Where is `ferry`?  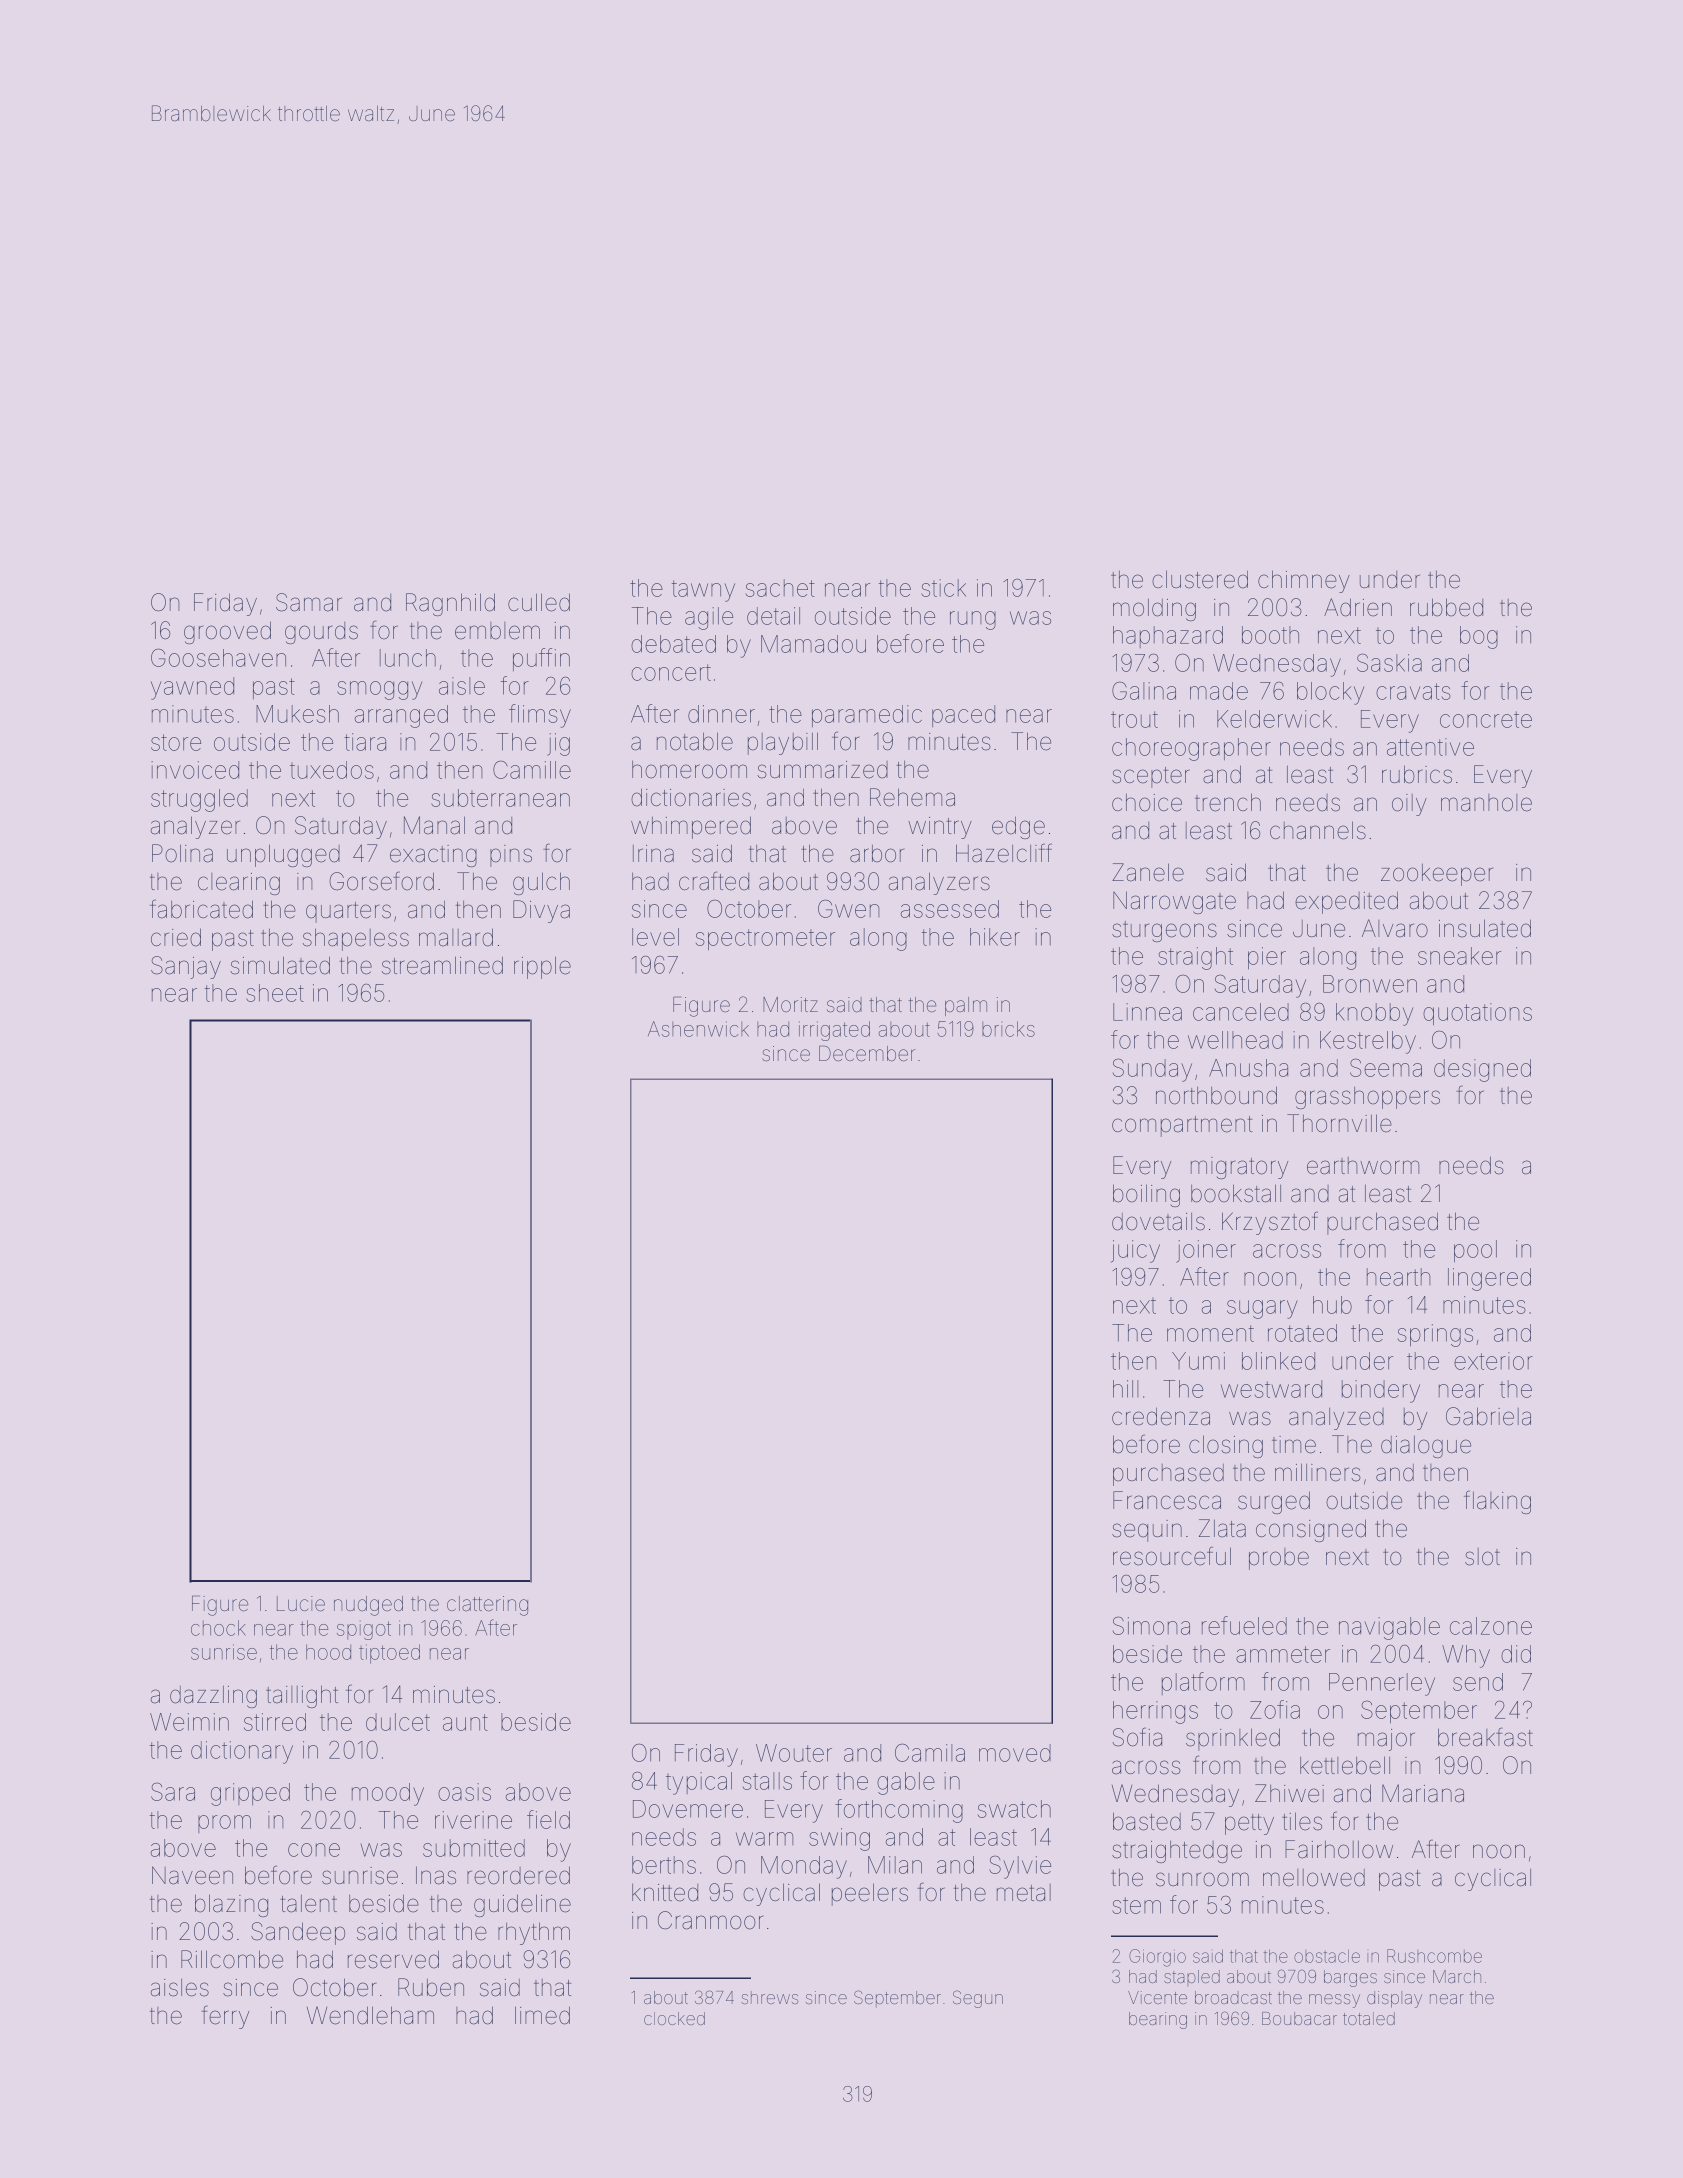 ferry is located at coordinates (225, 2017).
